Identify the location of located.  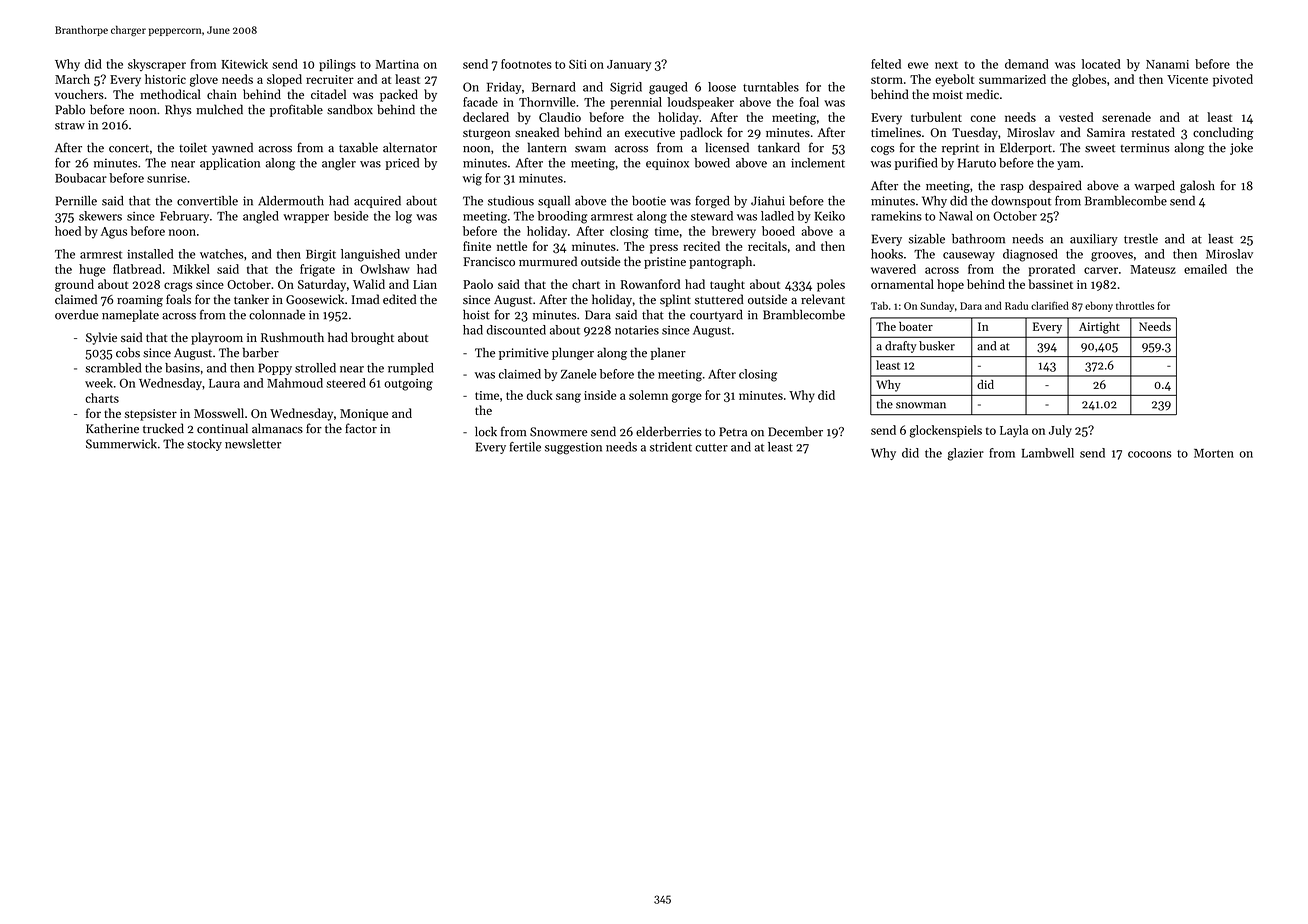
(1101, 64).
